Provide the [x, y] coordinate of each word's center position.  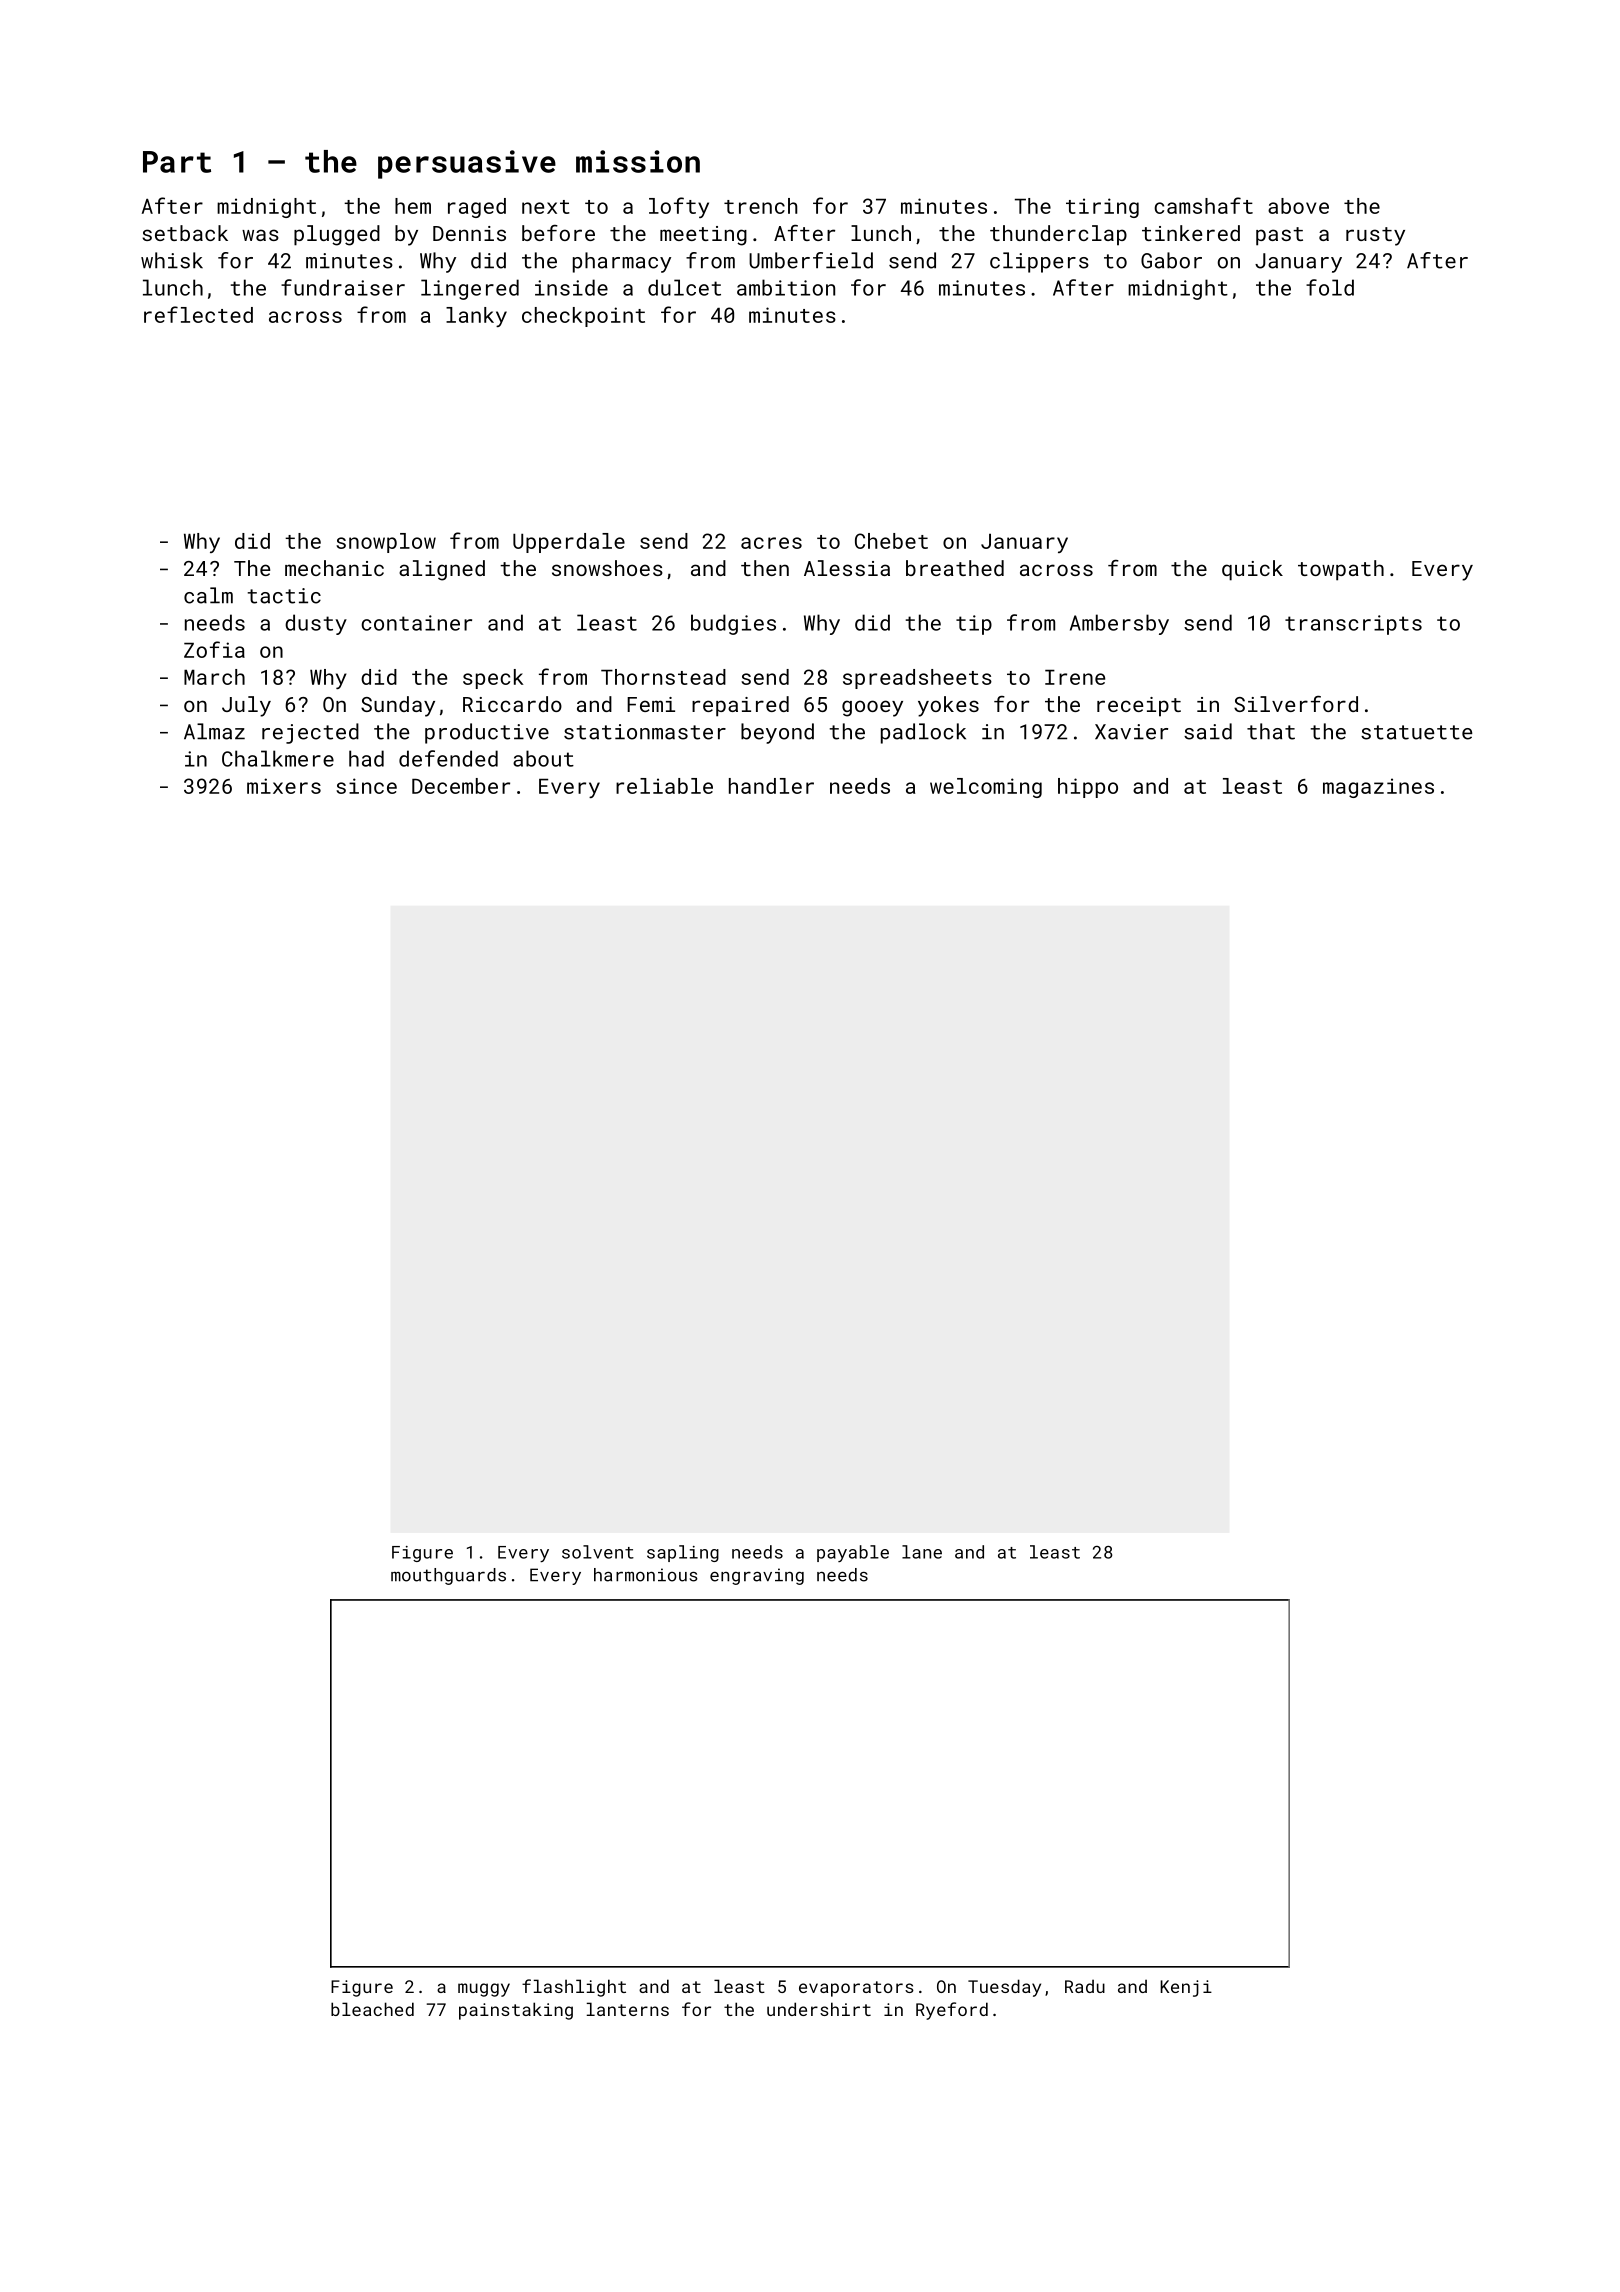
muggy [484, 1990]
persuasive [467, 164]
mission [638, 161]
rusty [1375, 236]
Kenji [1186, 1988]
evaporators [856, 1989]
